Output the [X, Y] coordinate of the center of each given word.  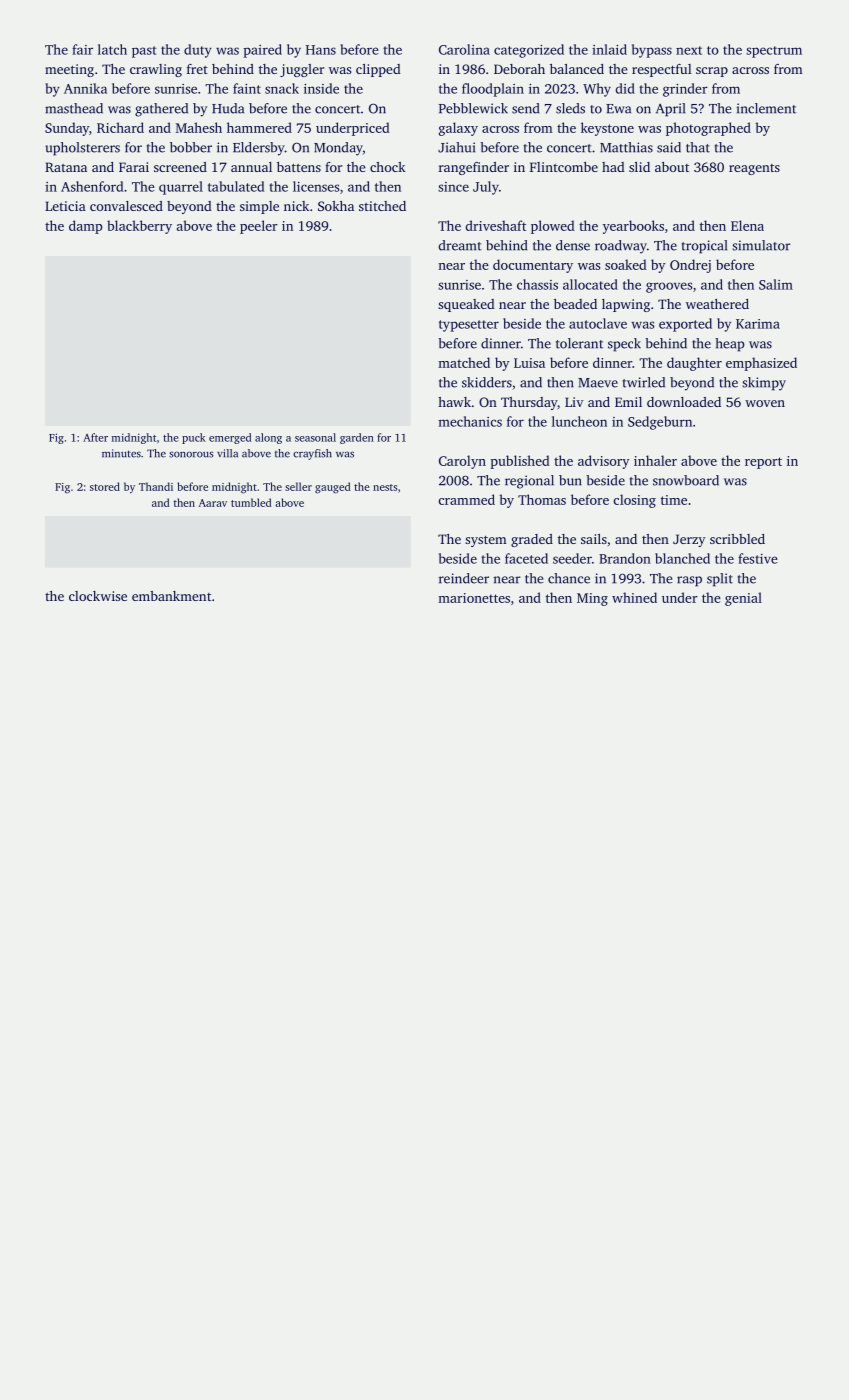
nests [385, 487]
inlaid [609, 49]
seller [298, 486]
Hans [321, 50]
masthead [74, 108]
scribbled [737, 539]
